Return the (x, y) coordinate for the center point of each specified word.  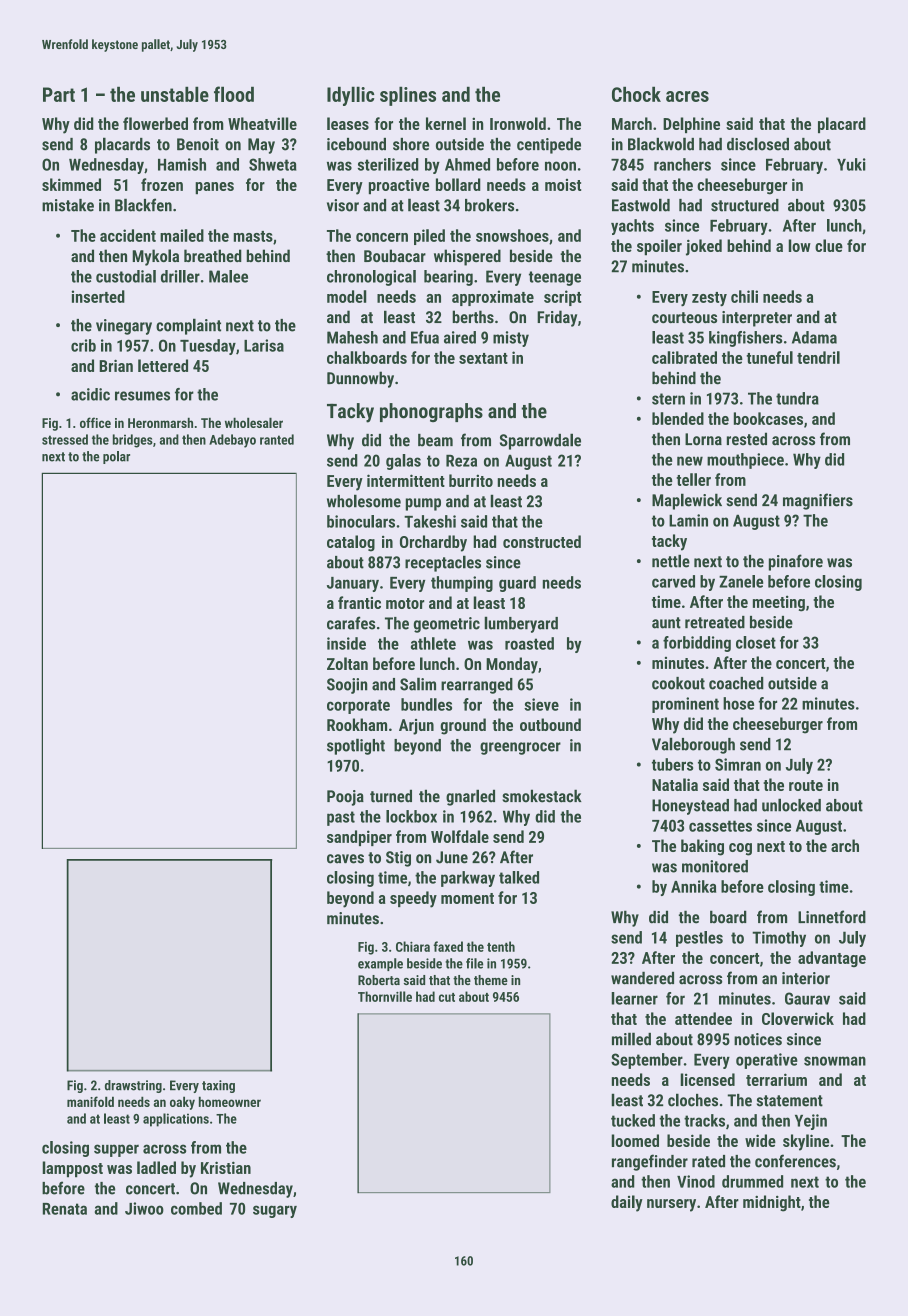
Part (59, 94)
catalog (351, 543)
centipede (549, 146)
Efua (425, 337)
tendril (818, 357)
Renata (65, 1209)
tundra (797, 398)
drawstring (133, 1086)
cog (740, 849)
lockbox (411, 816)
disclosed (758, 144)
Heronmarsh (160, 423)
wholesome (364, 501)
